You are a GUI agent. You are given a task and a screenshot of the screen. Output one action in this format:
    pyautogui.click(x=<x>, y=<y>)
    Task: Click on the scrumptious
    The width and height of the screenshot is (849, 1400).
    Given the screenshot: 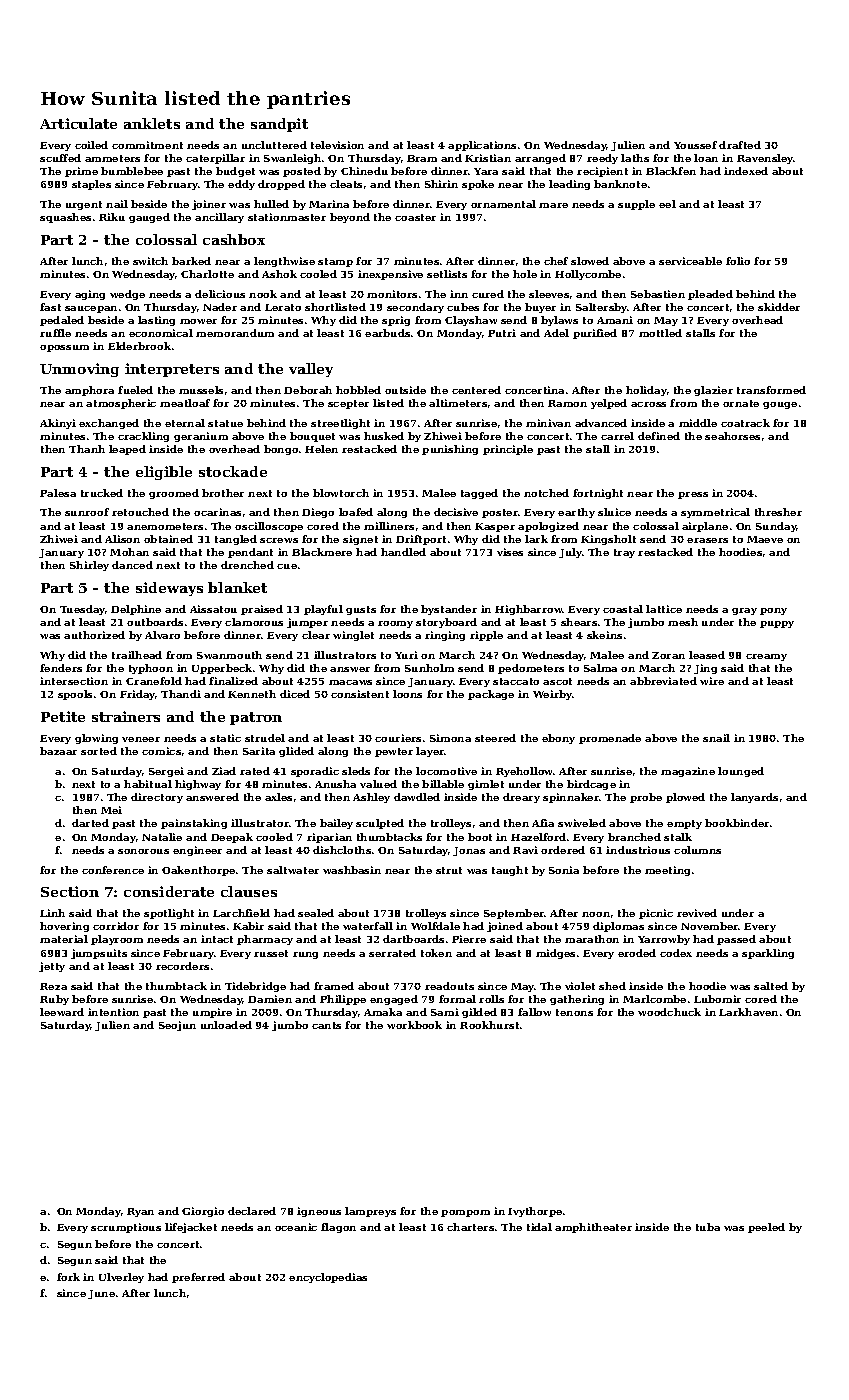 What is the action you would take?
    pyautogui.click(x=126, y=1228)
